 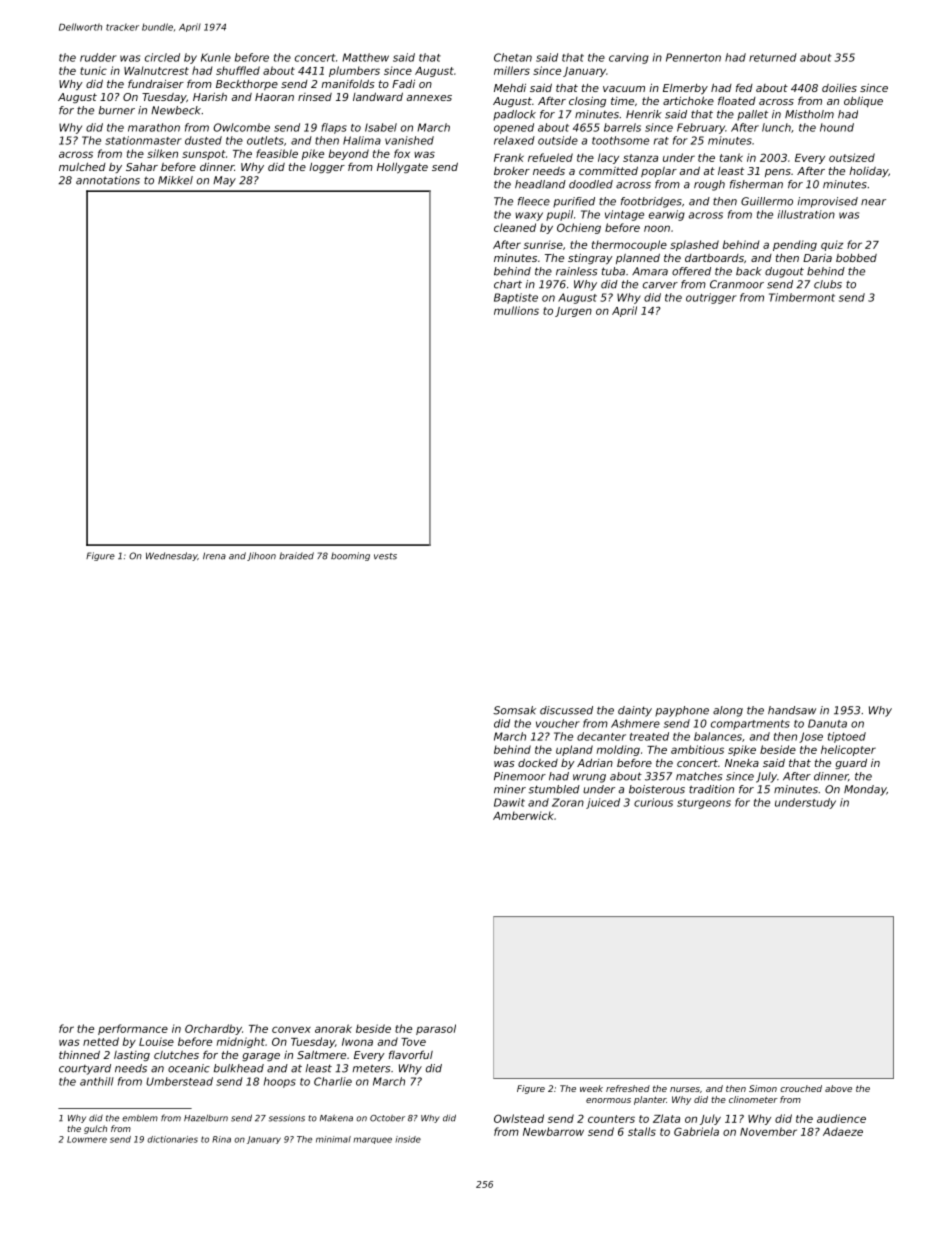 I want to click on mulched, so click(x=82, y=166).
